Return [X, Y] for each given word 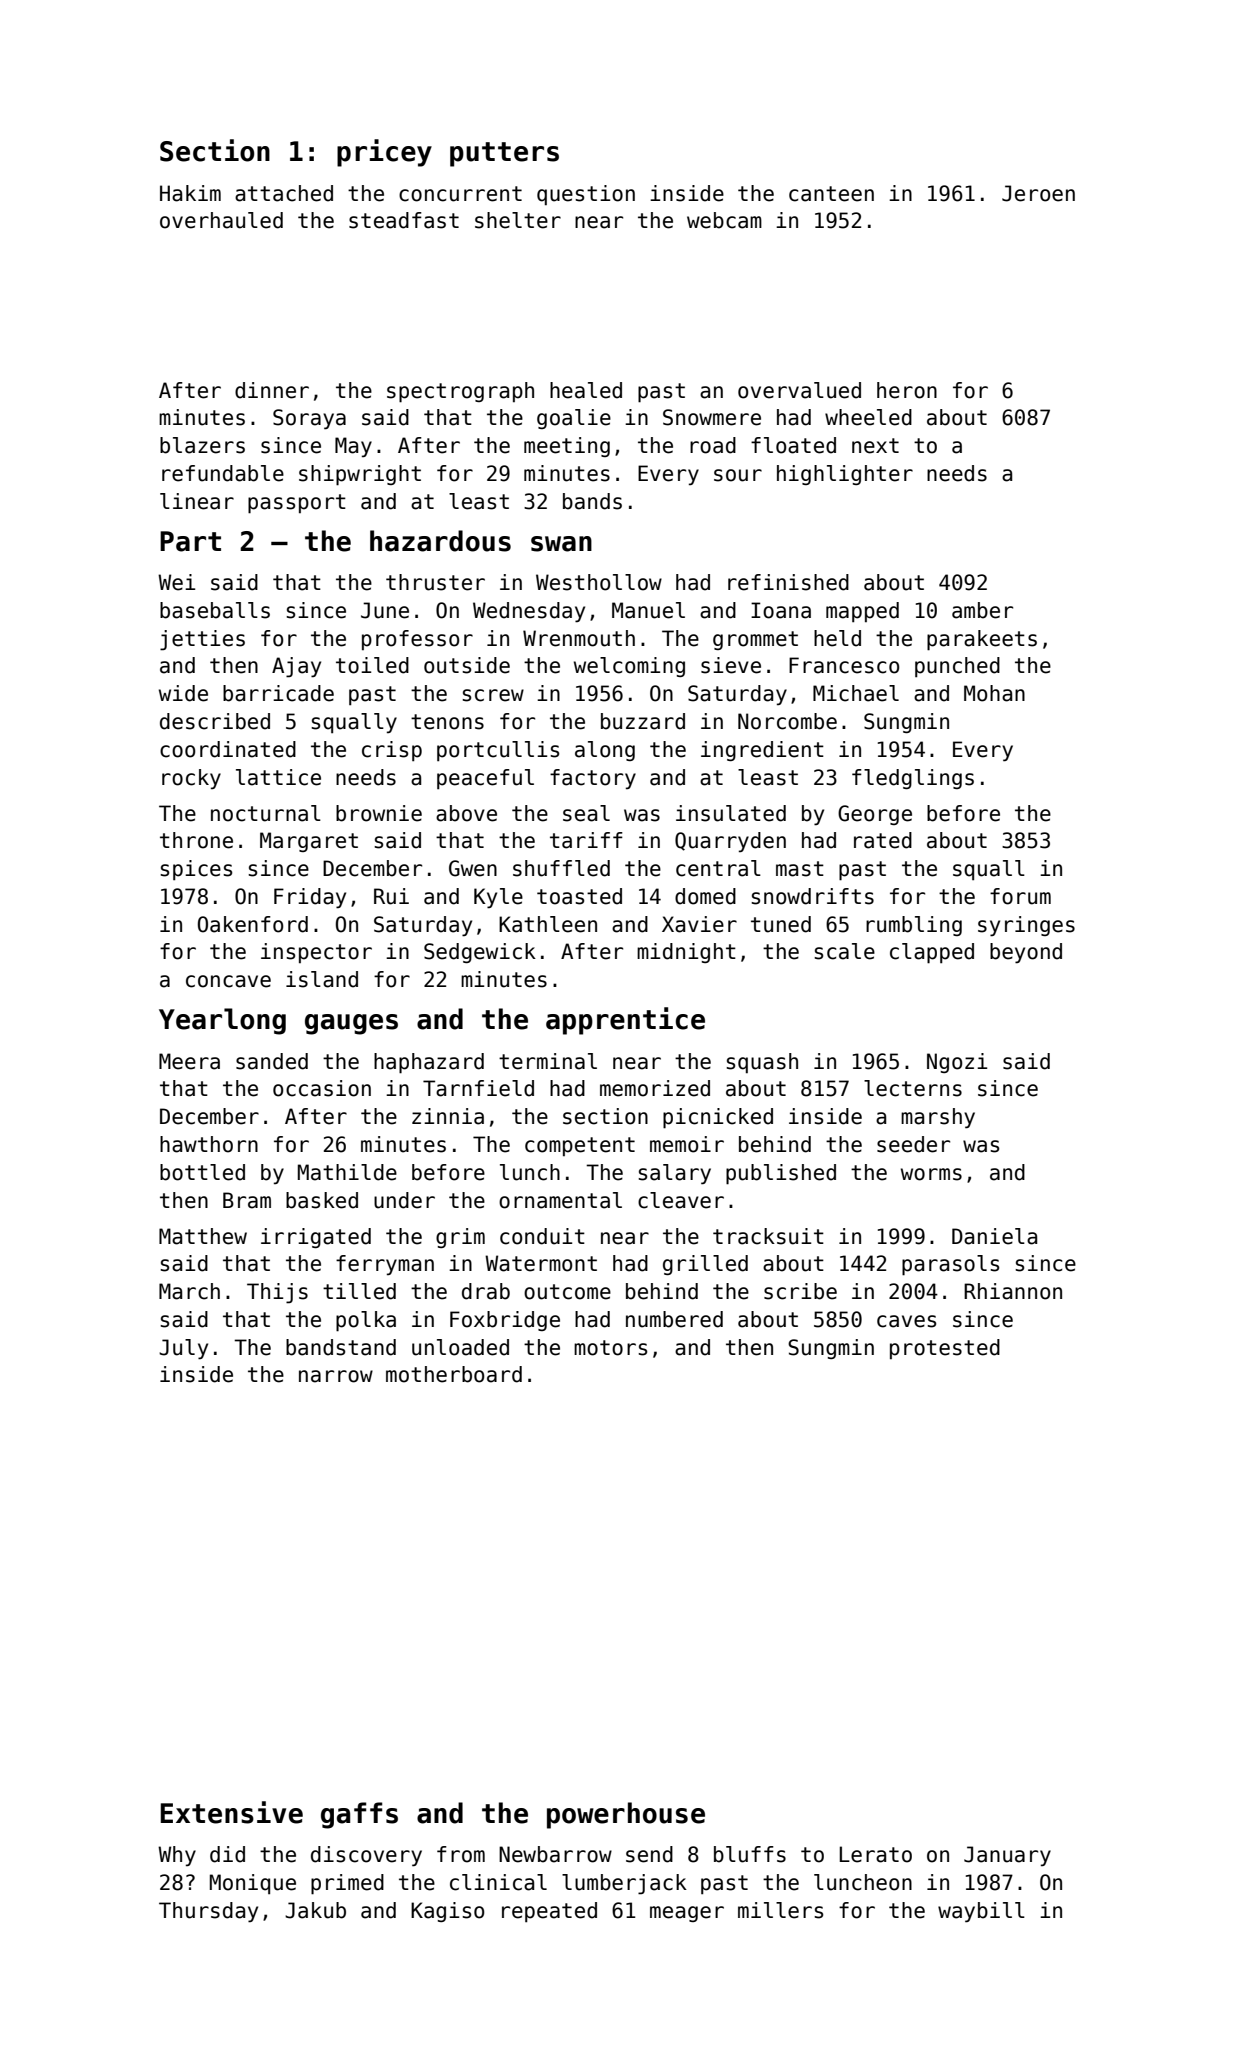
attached [284, 193]
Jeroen [1038, 193]
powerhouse [626, 1815]
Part [190, 541]
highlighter [845, 475]
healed [586, 390]
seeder [913, 1144]
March [189, 1291]
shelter [518, 220]
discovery [366, 1856]
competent [580, 1146]
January [1007, 1856]
